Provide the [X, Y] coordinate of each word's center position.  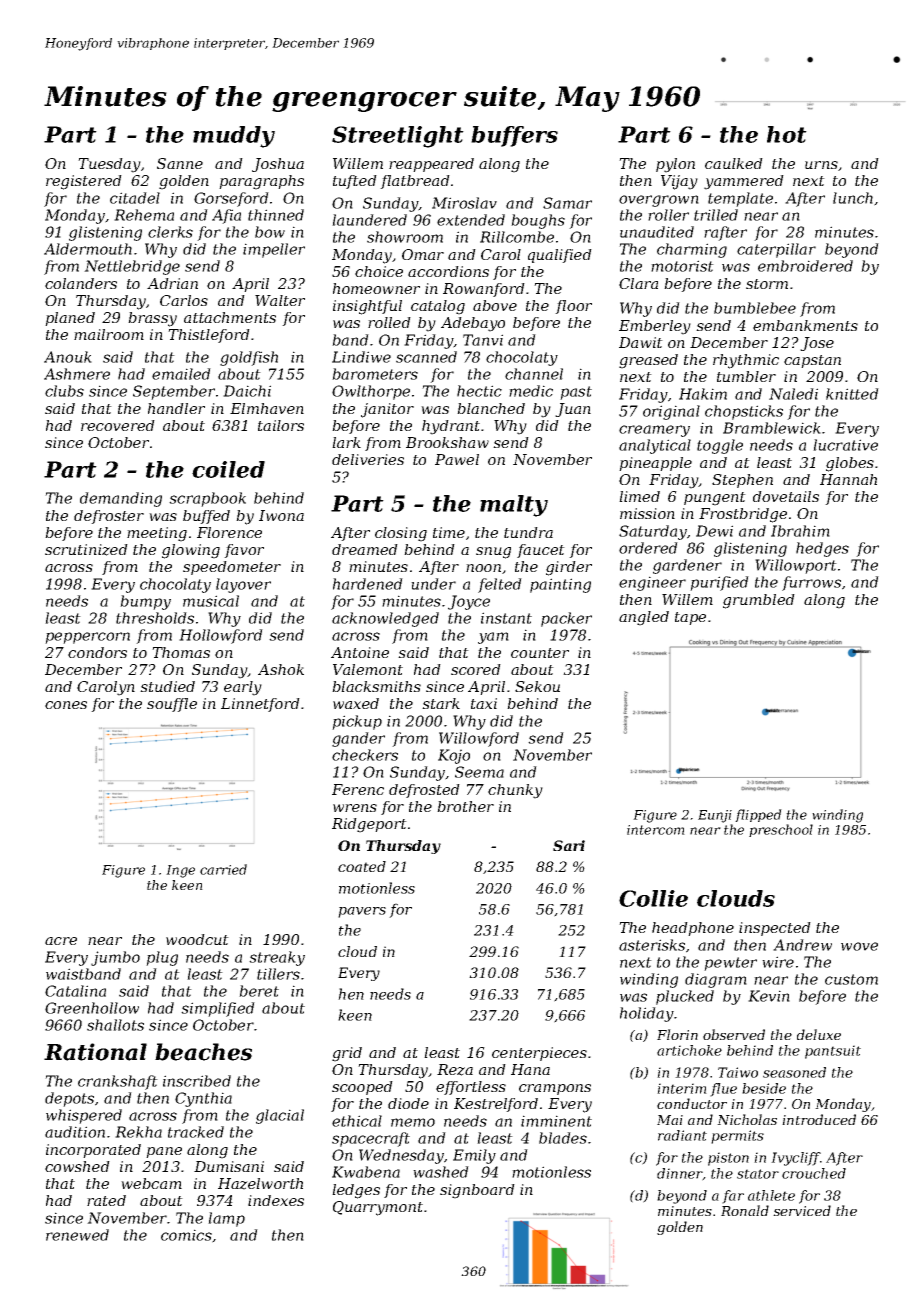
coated [362, 866]
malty [514, 506]
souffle [172, 705]
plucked [685, 997]
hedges [822, 549]
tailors [281, 425]
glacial [280, 1116]
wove [859, 946]
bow [270, 232]
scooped [362, 1088]
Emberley [655, 327]
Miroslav [464, 203]
